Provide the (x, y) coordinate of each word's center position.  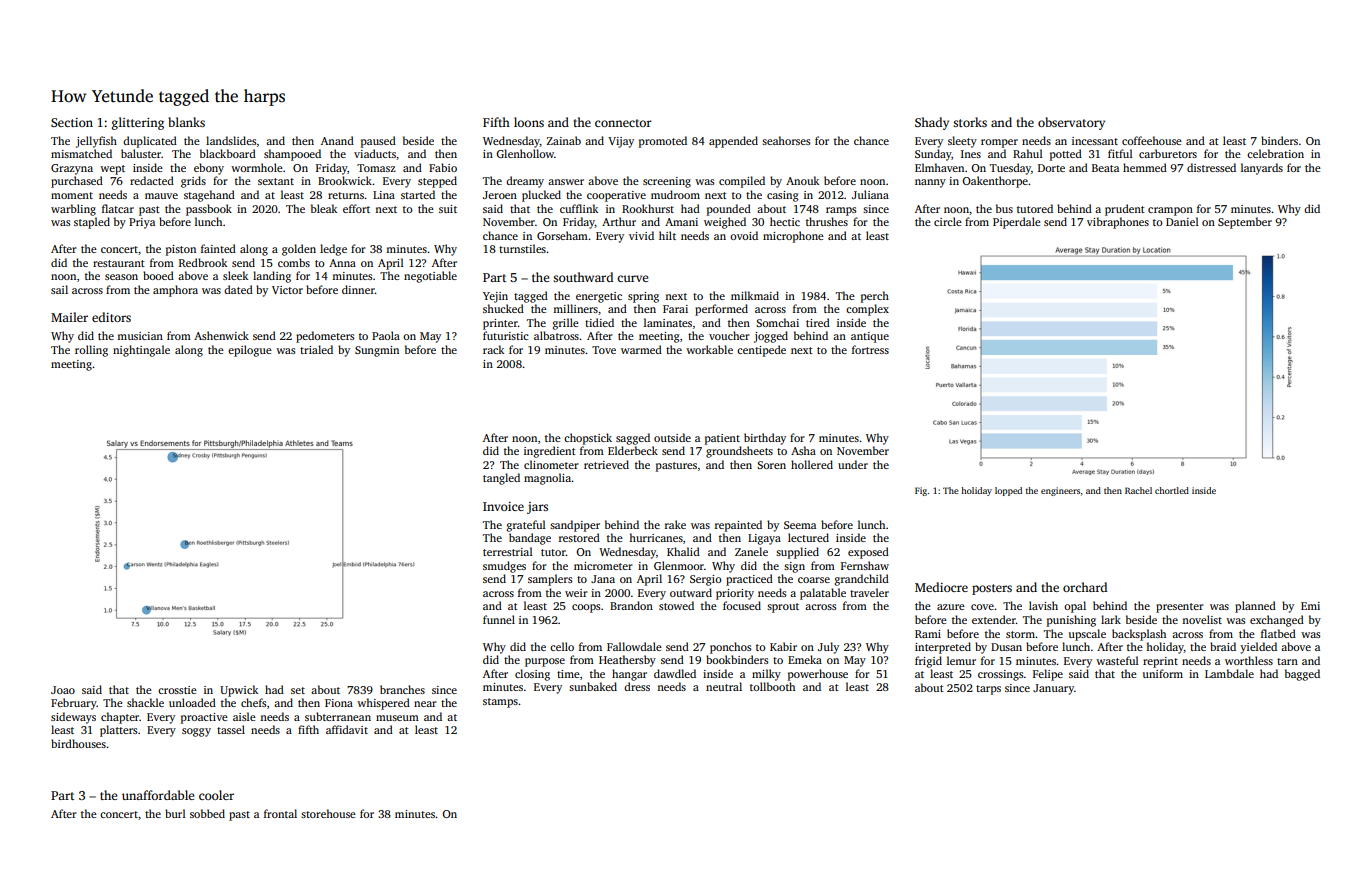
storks (970, 122)
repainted (738, 526)
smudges (504, 567)
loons (529, 122)
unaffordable (158, 795)
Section (72, 122)
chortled (1172, 490)
